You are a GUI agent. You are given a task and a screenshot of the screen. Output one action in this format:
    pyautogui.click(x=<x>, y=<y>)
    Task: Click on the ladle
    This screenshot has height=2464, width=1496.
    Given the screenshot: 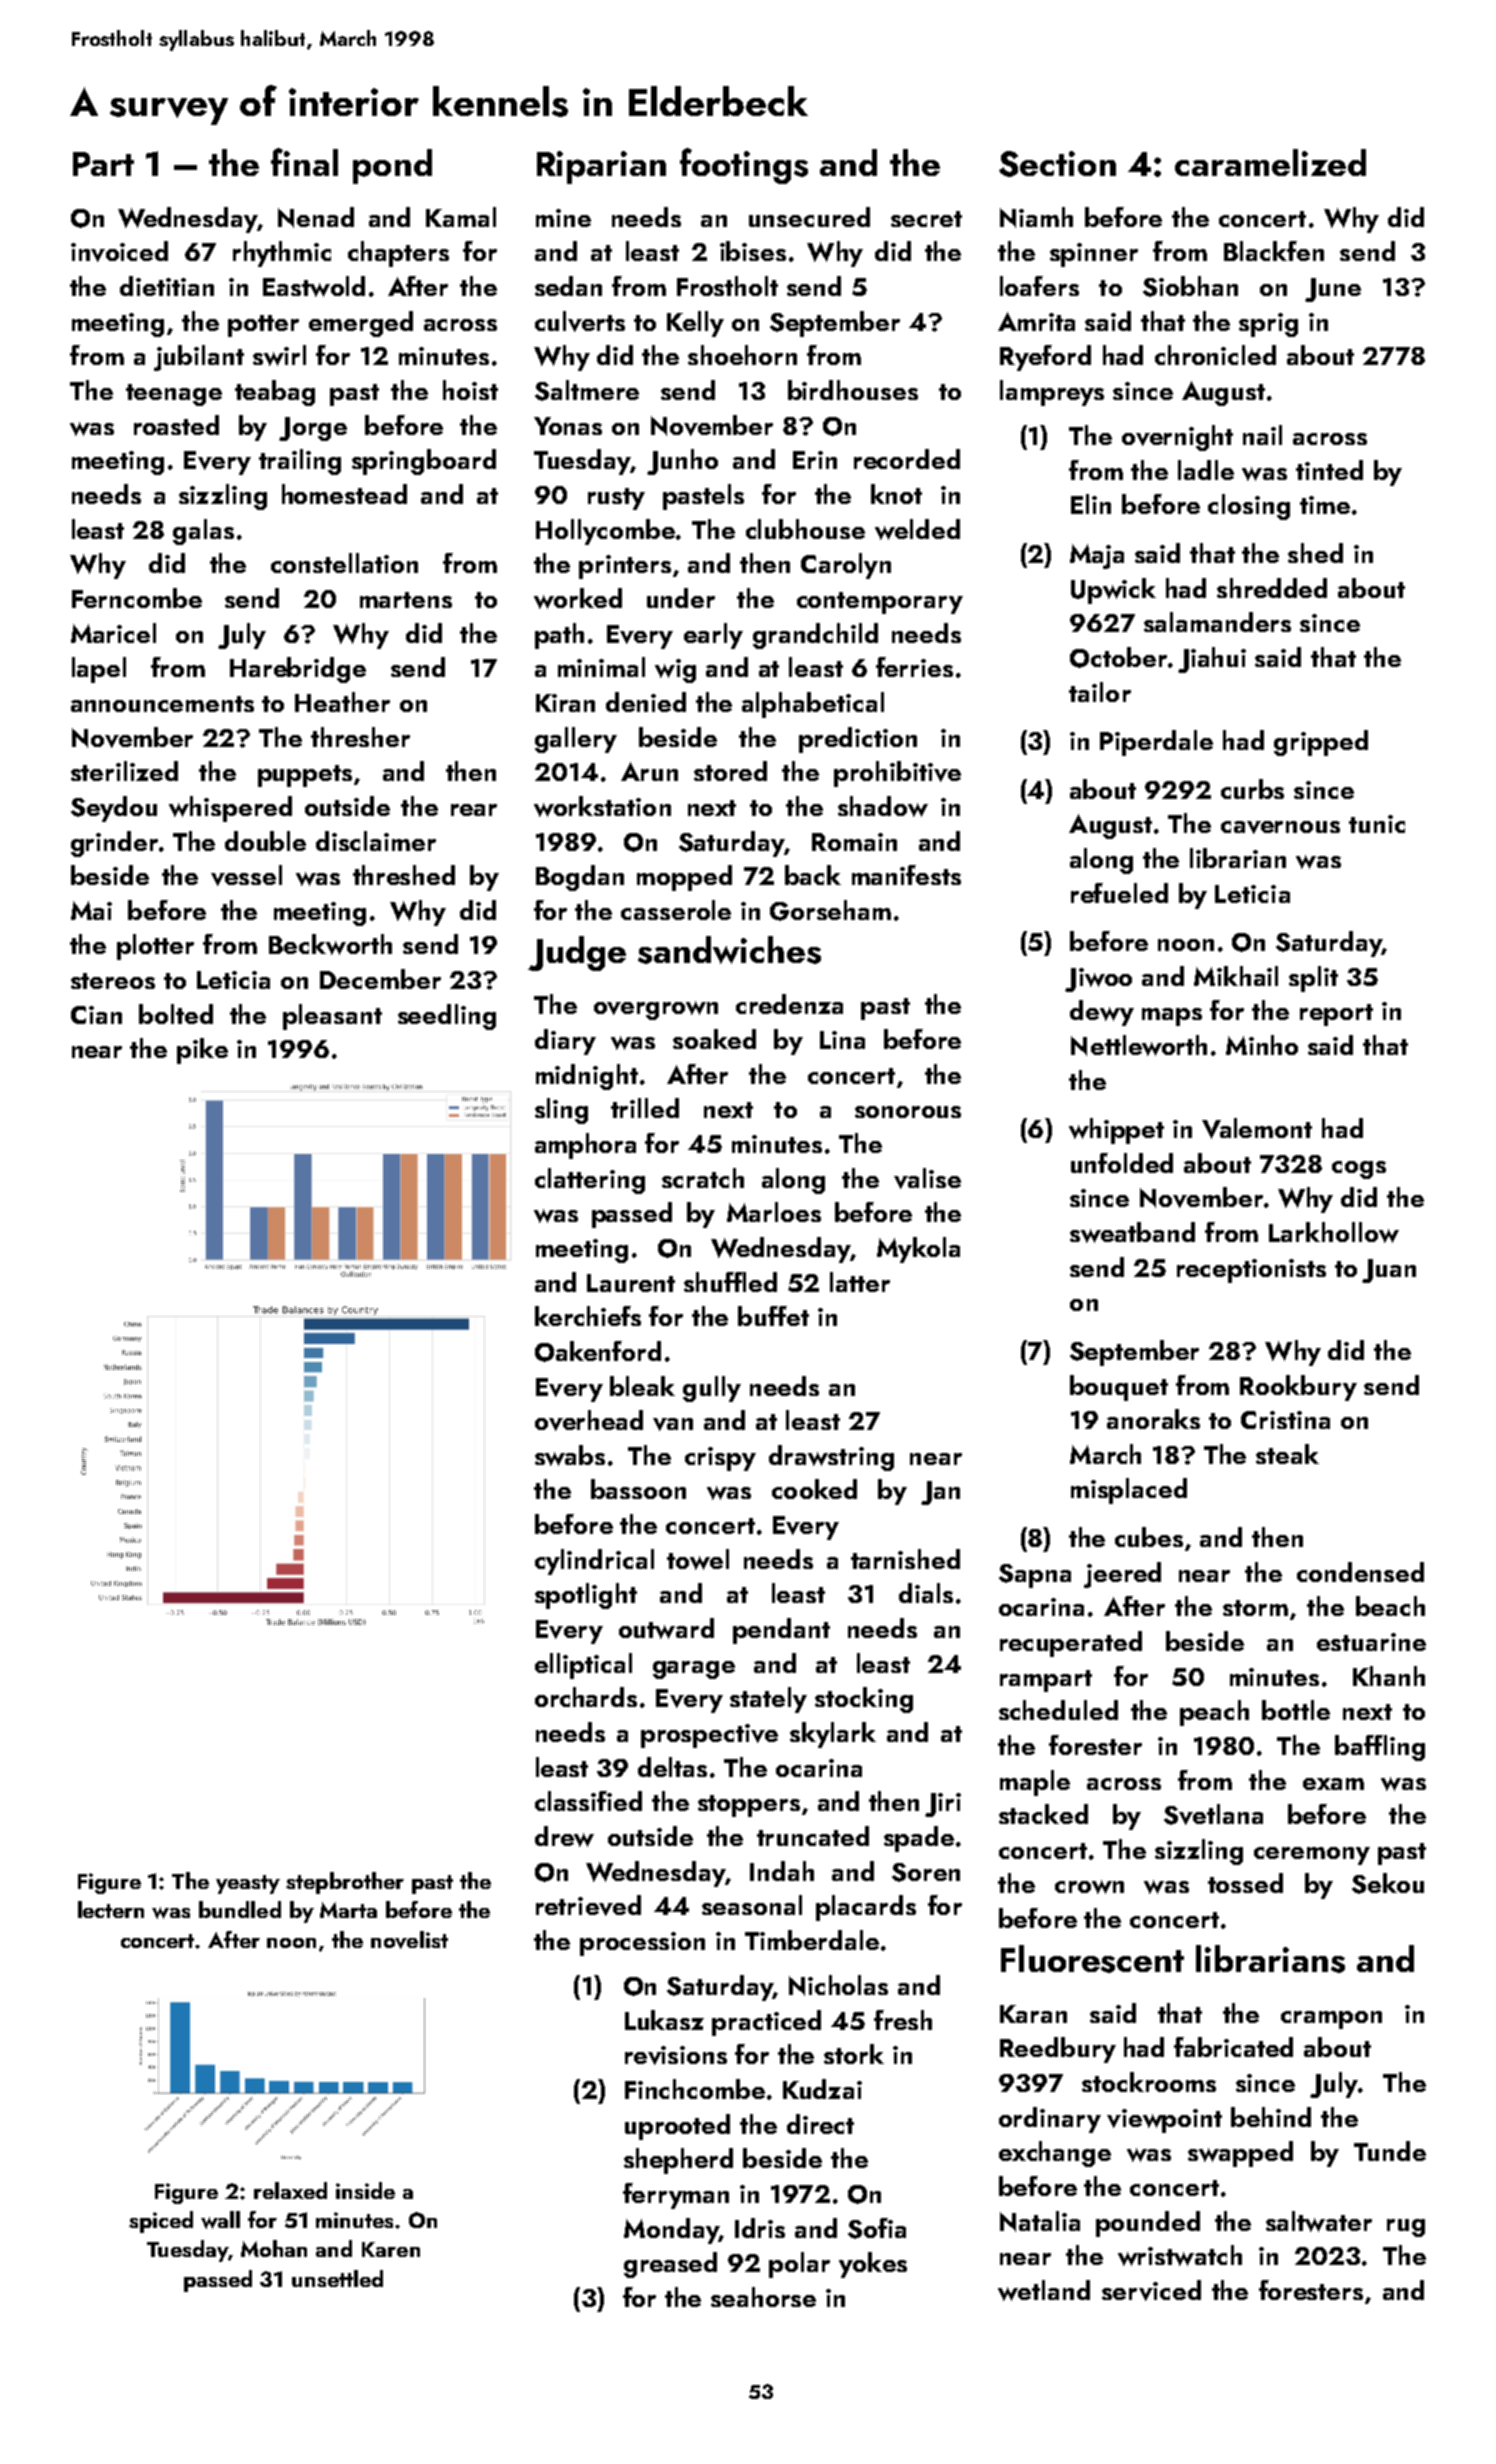 What is the action you would take?
    pyautogui.click(x=1206, y=470)
